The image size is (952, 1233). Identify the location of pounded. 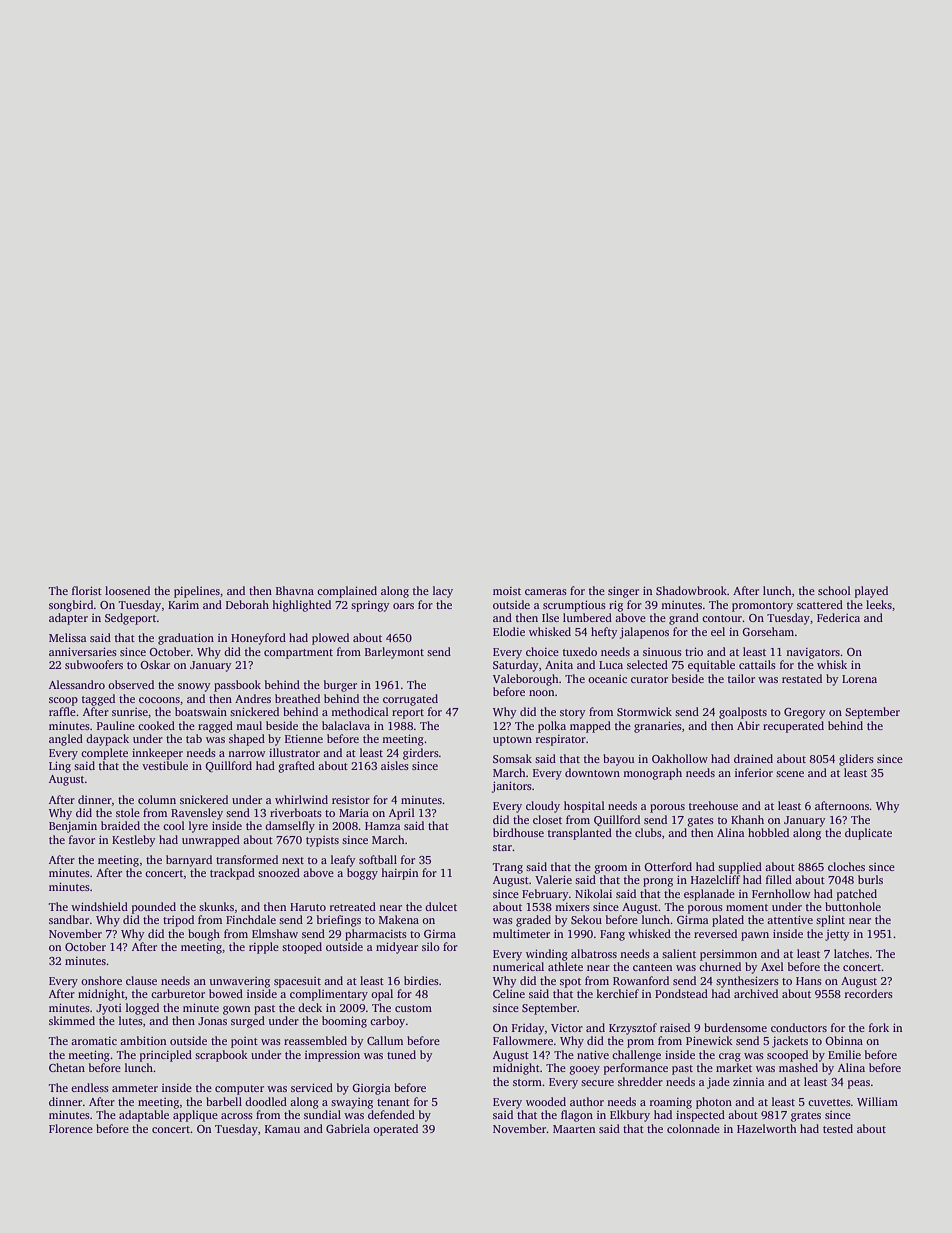
(154, 908).
